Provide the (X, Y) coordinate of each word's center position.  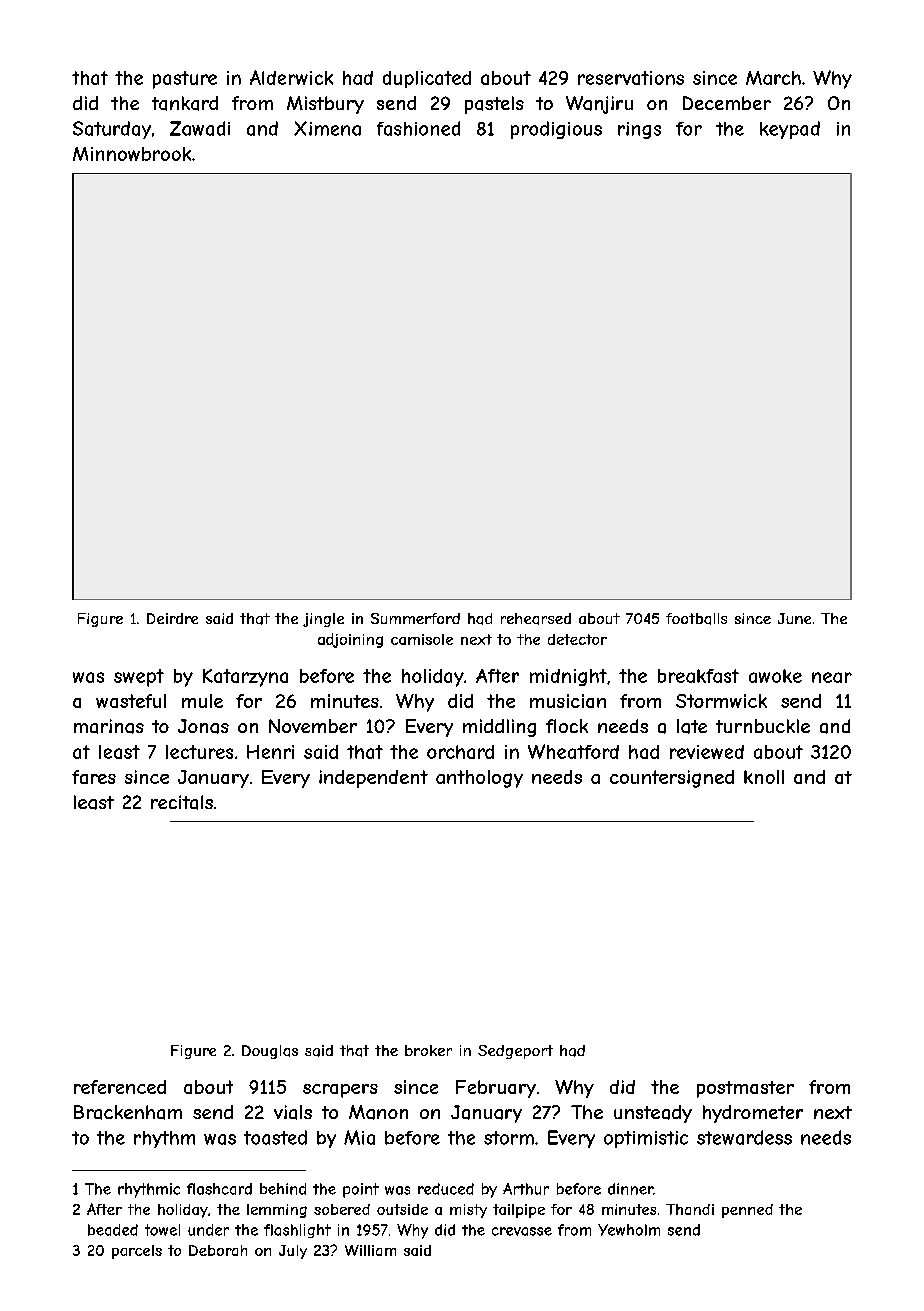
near (832, 677)
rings (639, 130)
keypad (790, 130)
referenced (120, 1087)
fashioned (418, 128)
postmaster (745, 1089)
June (794, 618)
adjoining (350, 640)
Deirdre (172, 618)
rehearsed (536, 619)
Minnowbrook (132, 154)
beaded (113, 1230)
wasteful (131, 701)
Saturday (112, 130)
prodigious (556, 130)
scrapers (340, 1091)
